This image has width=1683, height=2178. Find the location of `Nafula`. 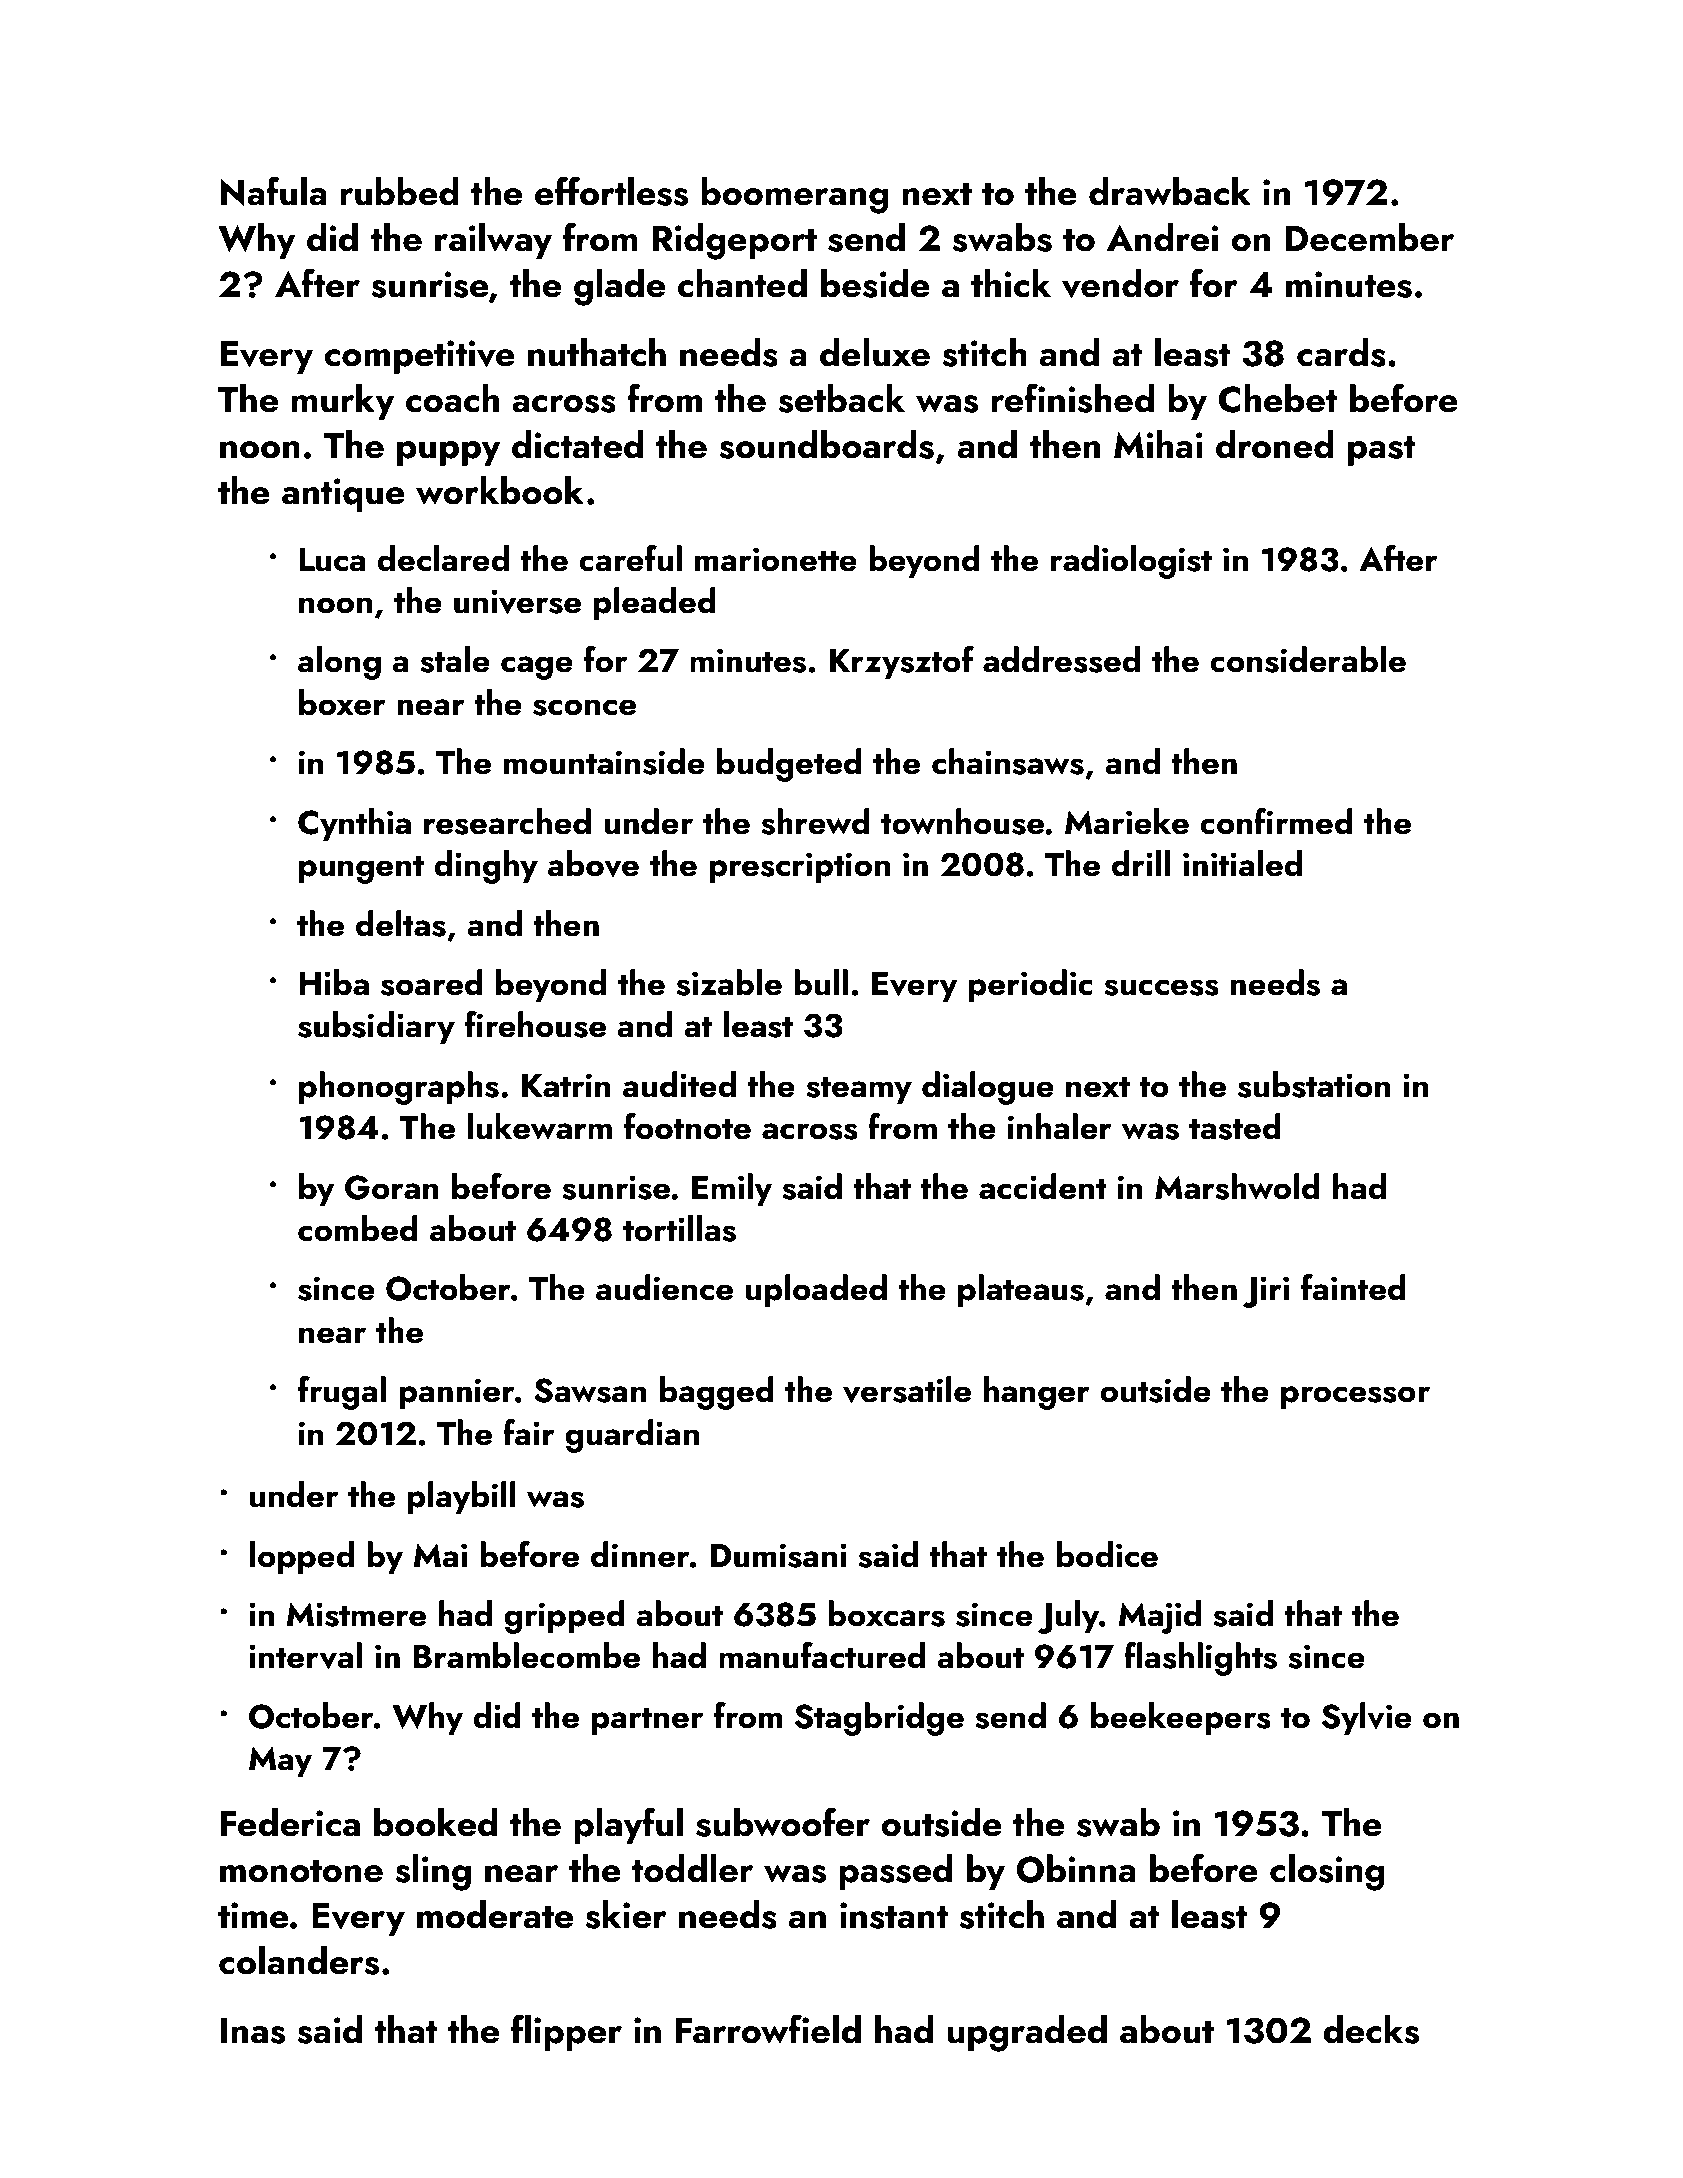

Nafula is located at coordinates (273, 191).
